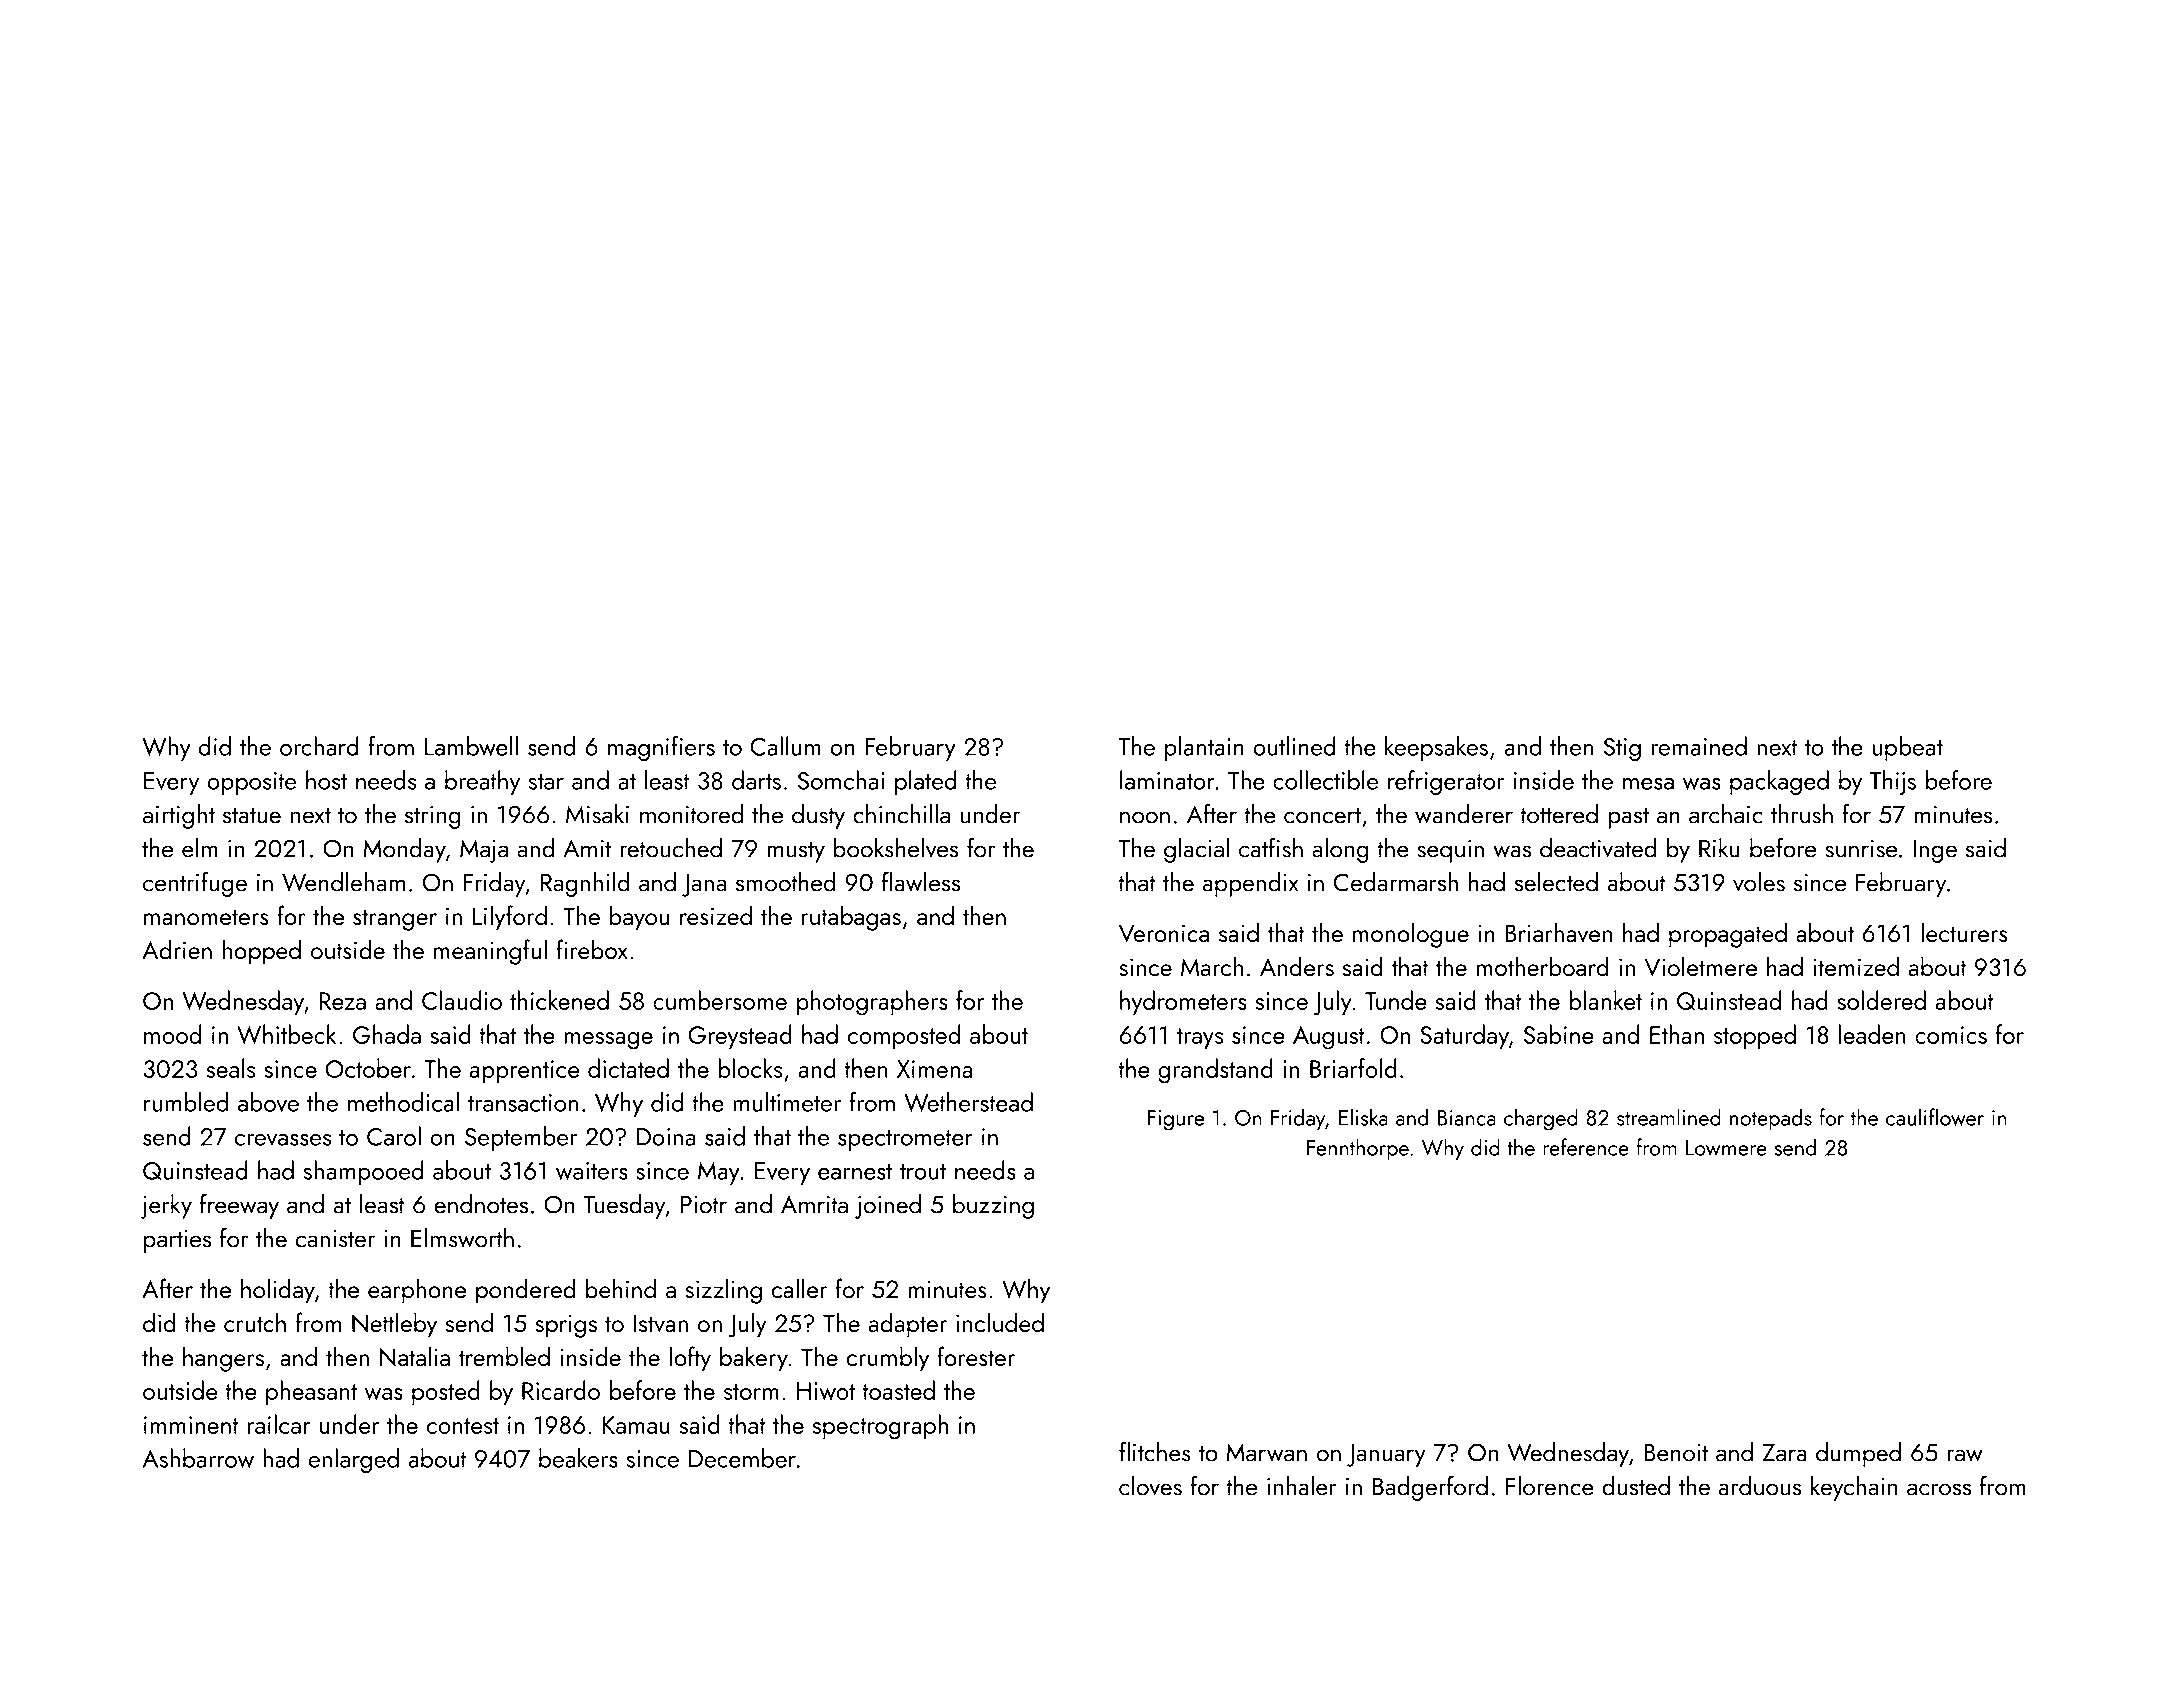 The height and width of the document is (1683, 2178). What do you see at coordinates (905, 1140) in the document?
I see `spectrometer` at bounding box center [905, 1140].
